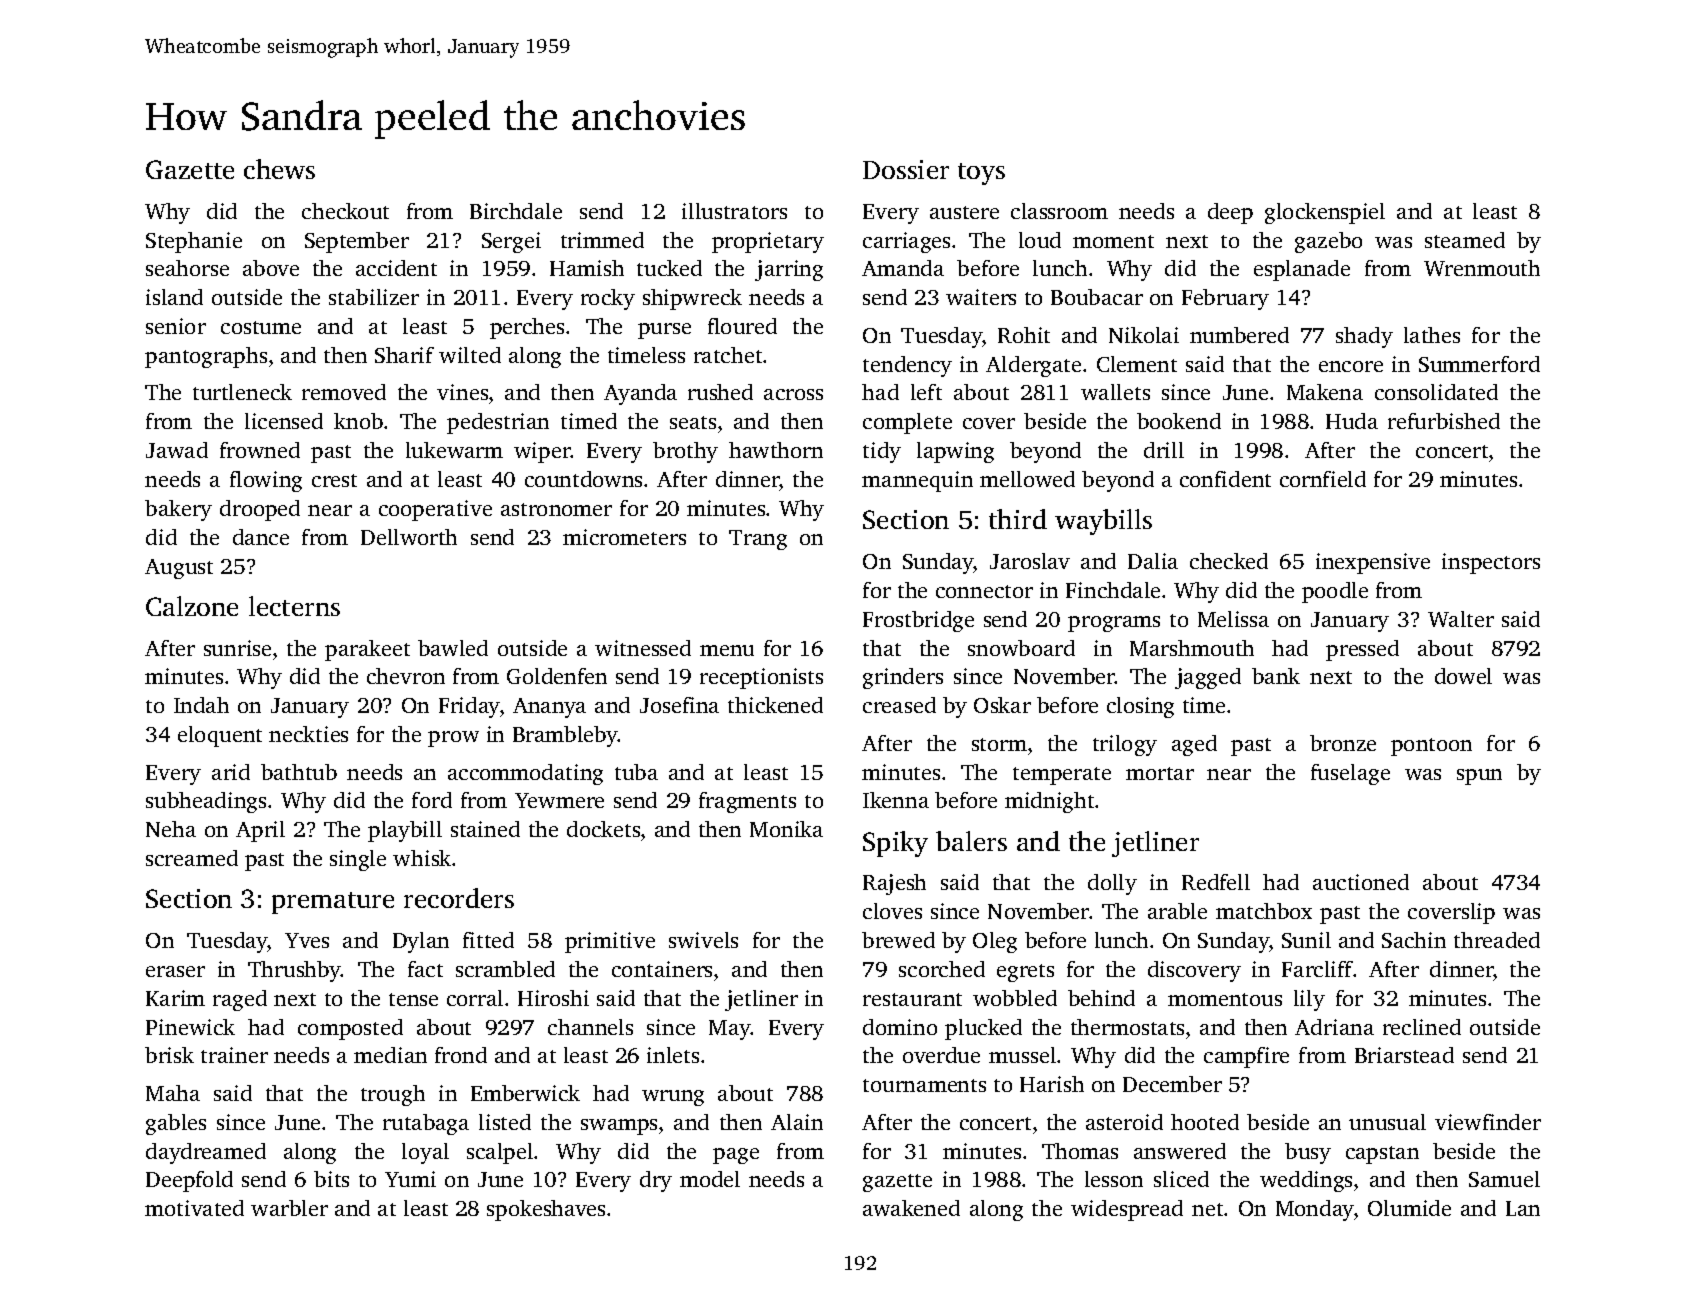 This page has width=1687, height=1303. I want to click on glockenspiel, so click(1325, 213).
